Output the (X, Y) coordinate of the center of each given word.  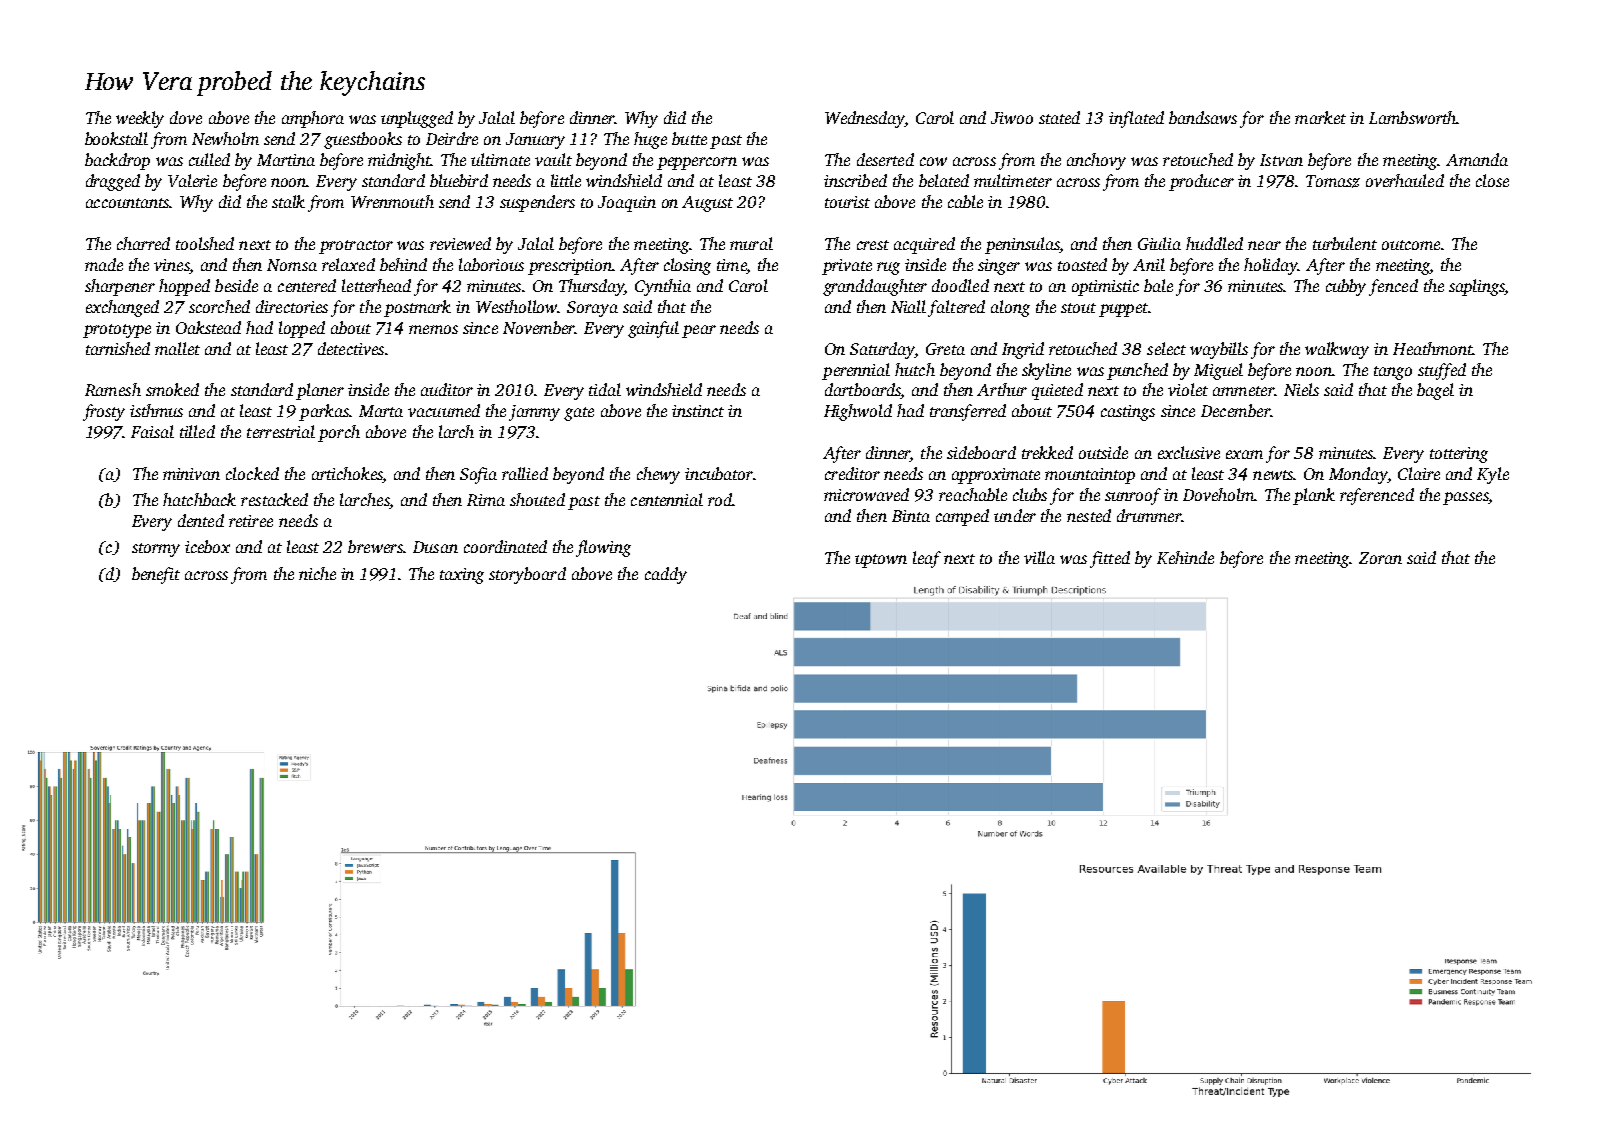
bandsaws (1203, 117)
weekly (140, 119)
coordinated (505, 546)
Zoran (1380, 558)
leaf (927, 559)
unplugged (417, 119)
